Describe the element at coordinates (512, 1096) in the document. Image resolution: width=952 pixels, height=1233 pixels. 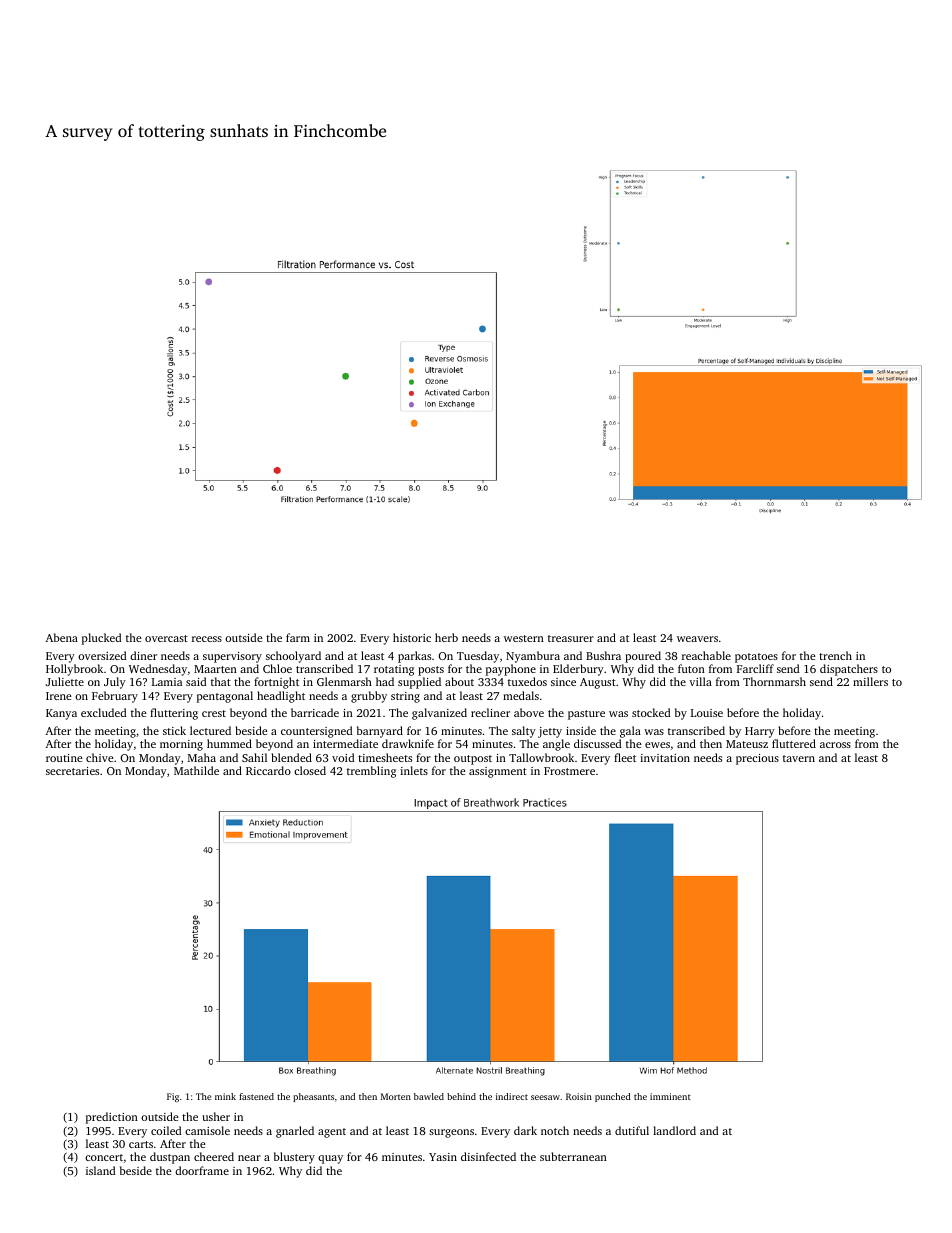
I see `indirect` at that location.
